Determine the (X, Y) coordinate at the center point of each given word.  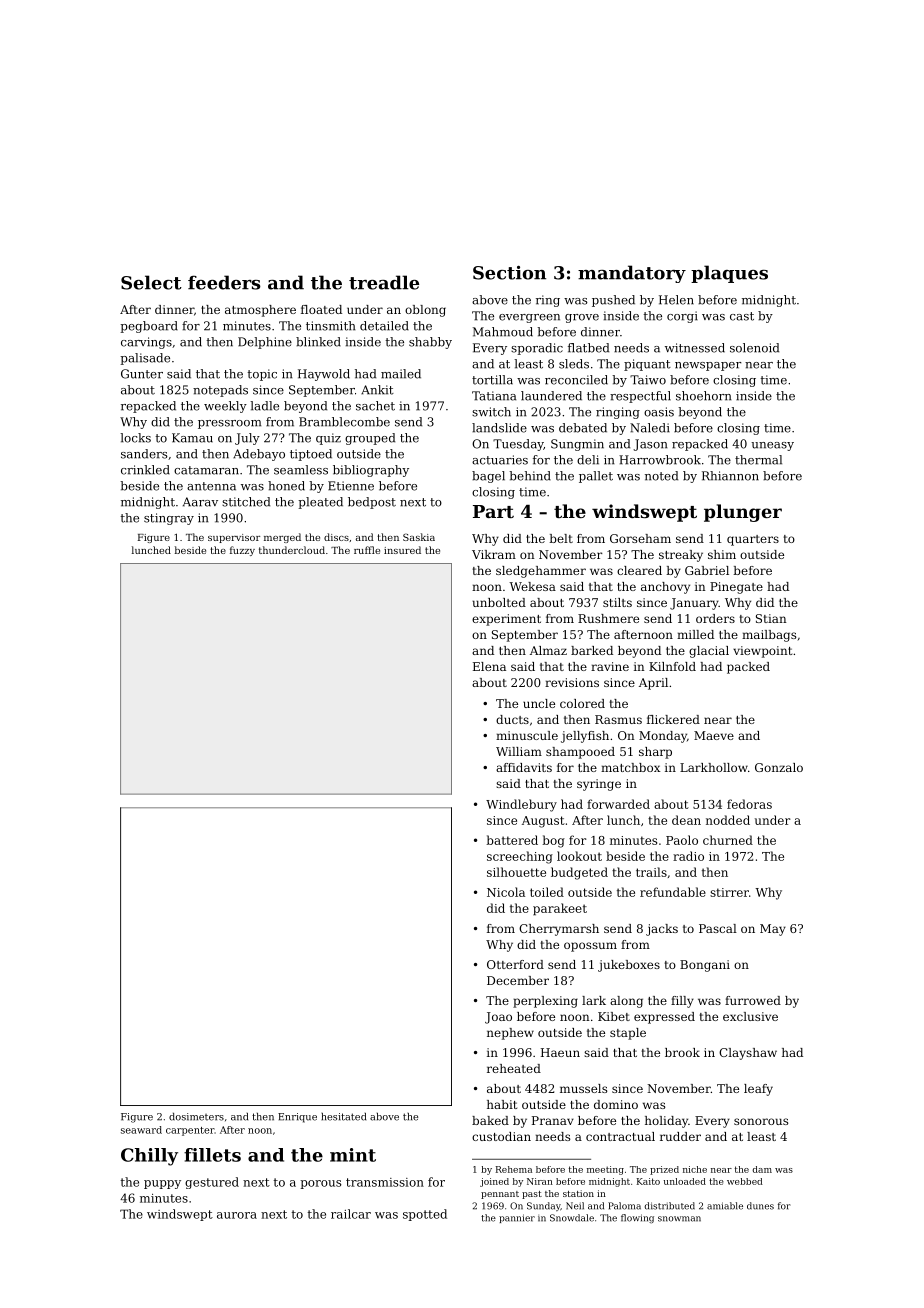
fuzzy (242, 551)
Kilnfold (672, 666)
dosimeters (196, 1117)
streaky (681, 556)
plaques (729, 274)
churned (728, 840)
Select (151, 282)
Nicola (506, 892)
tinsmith (330, 326)
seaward (141, 1130)
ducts (512, 719)
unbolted (499, 602)
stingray (169, 519)
